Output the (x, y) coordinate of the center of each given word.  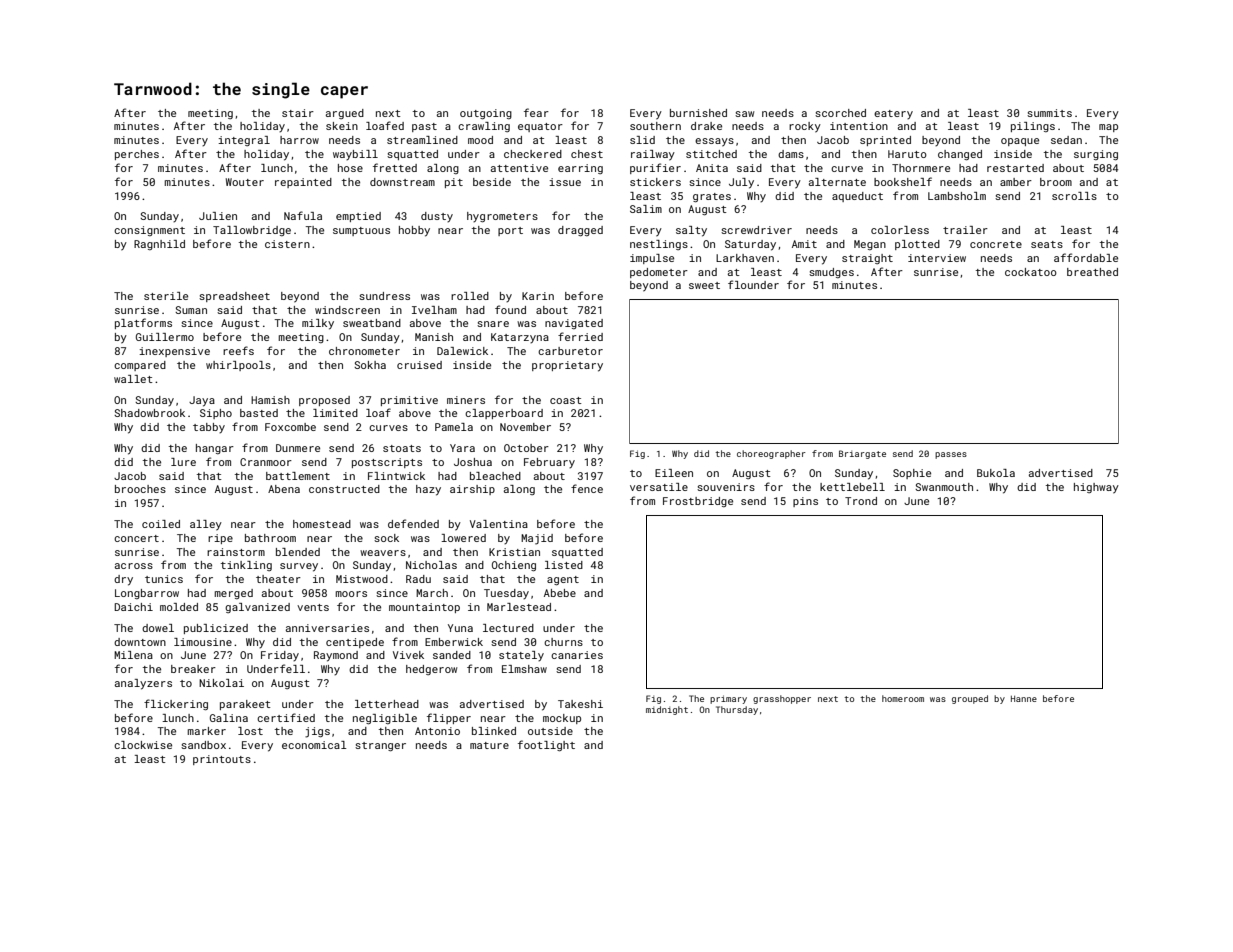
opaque (1020, 142)
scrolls (1074, 196)
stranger (380, 746)
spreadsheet (234, 297)
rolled (470, 296)
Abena (284, 489)
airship (472, 490)
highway (1096, 488)
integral (244, 141)
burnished (698, 113)
